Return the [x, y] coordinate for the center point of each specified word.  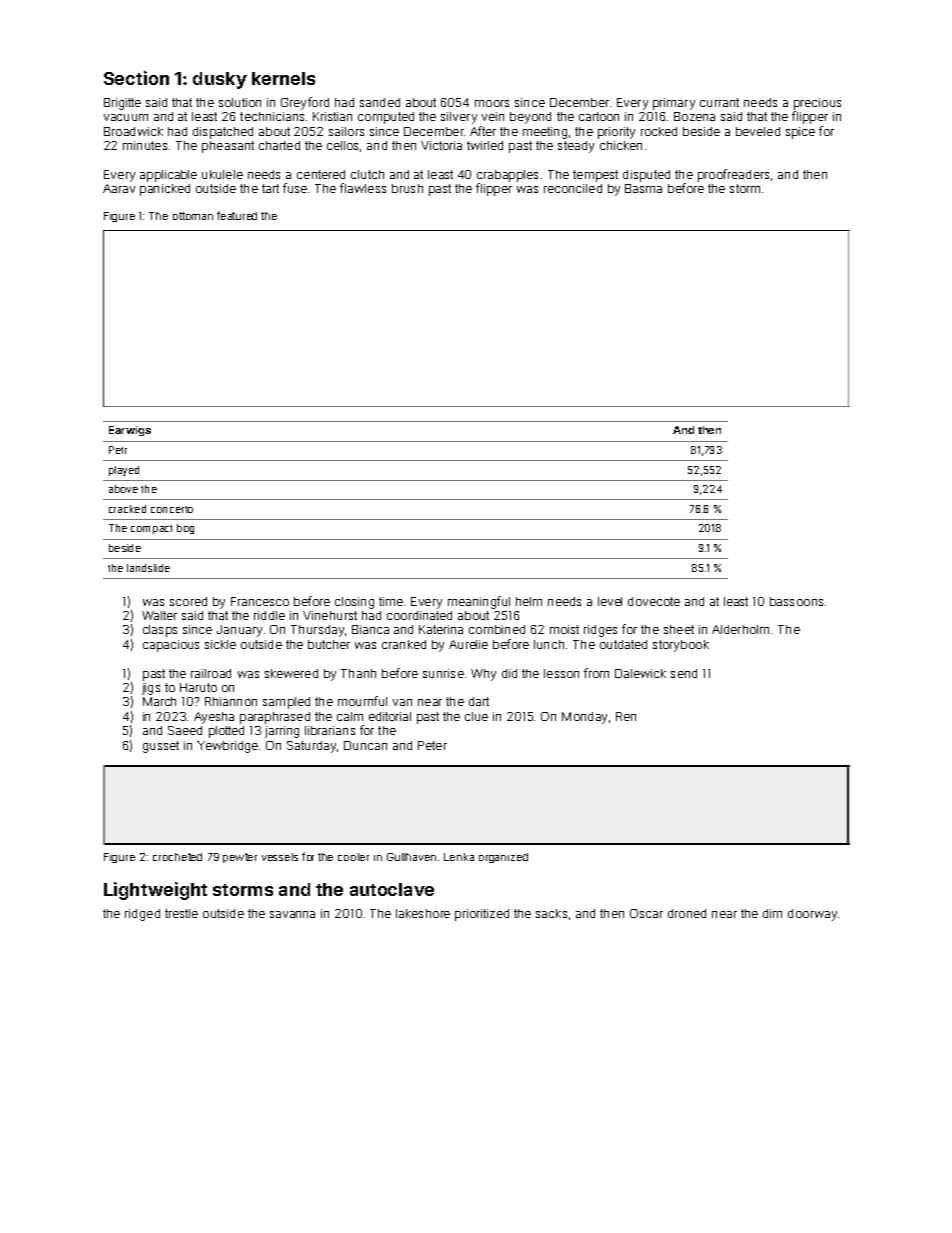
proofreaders [733, 175]
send [684, 673]
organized [503, 858]
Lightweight [155, 891]
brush [407, 188]
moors [492, 103]
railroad [211, 673]
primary [674, 104]
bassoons [796, 601]
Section [136, 78]
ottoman [193, 216]
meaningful [479, 602]
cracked [127, 509]
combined [497, 629]
